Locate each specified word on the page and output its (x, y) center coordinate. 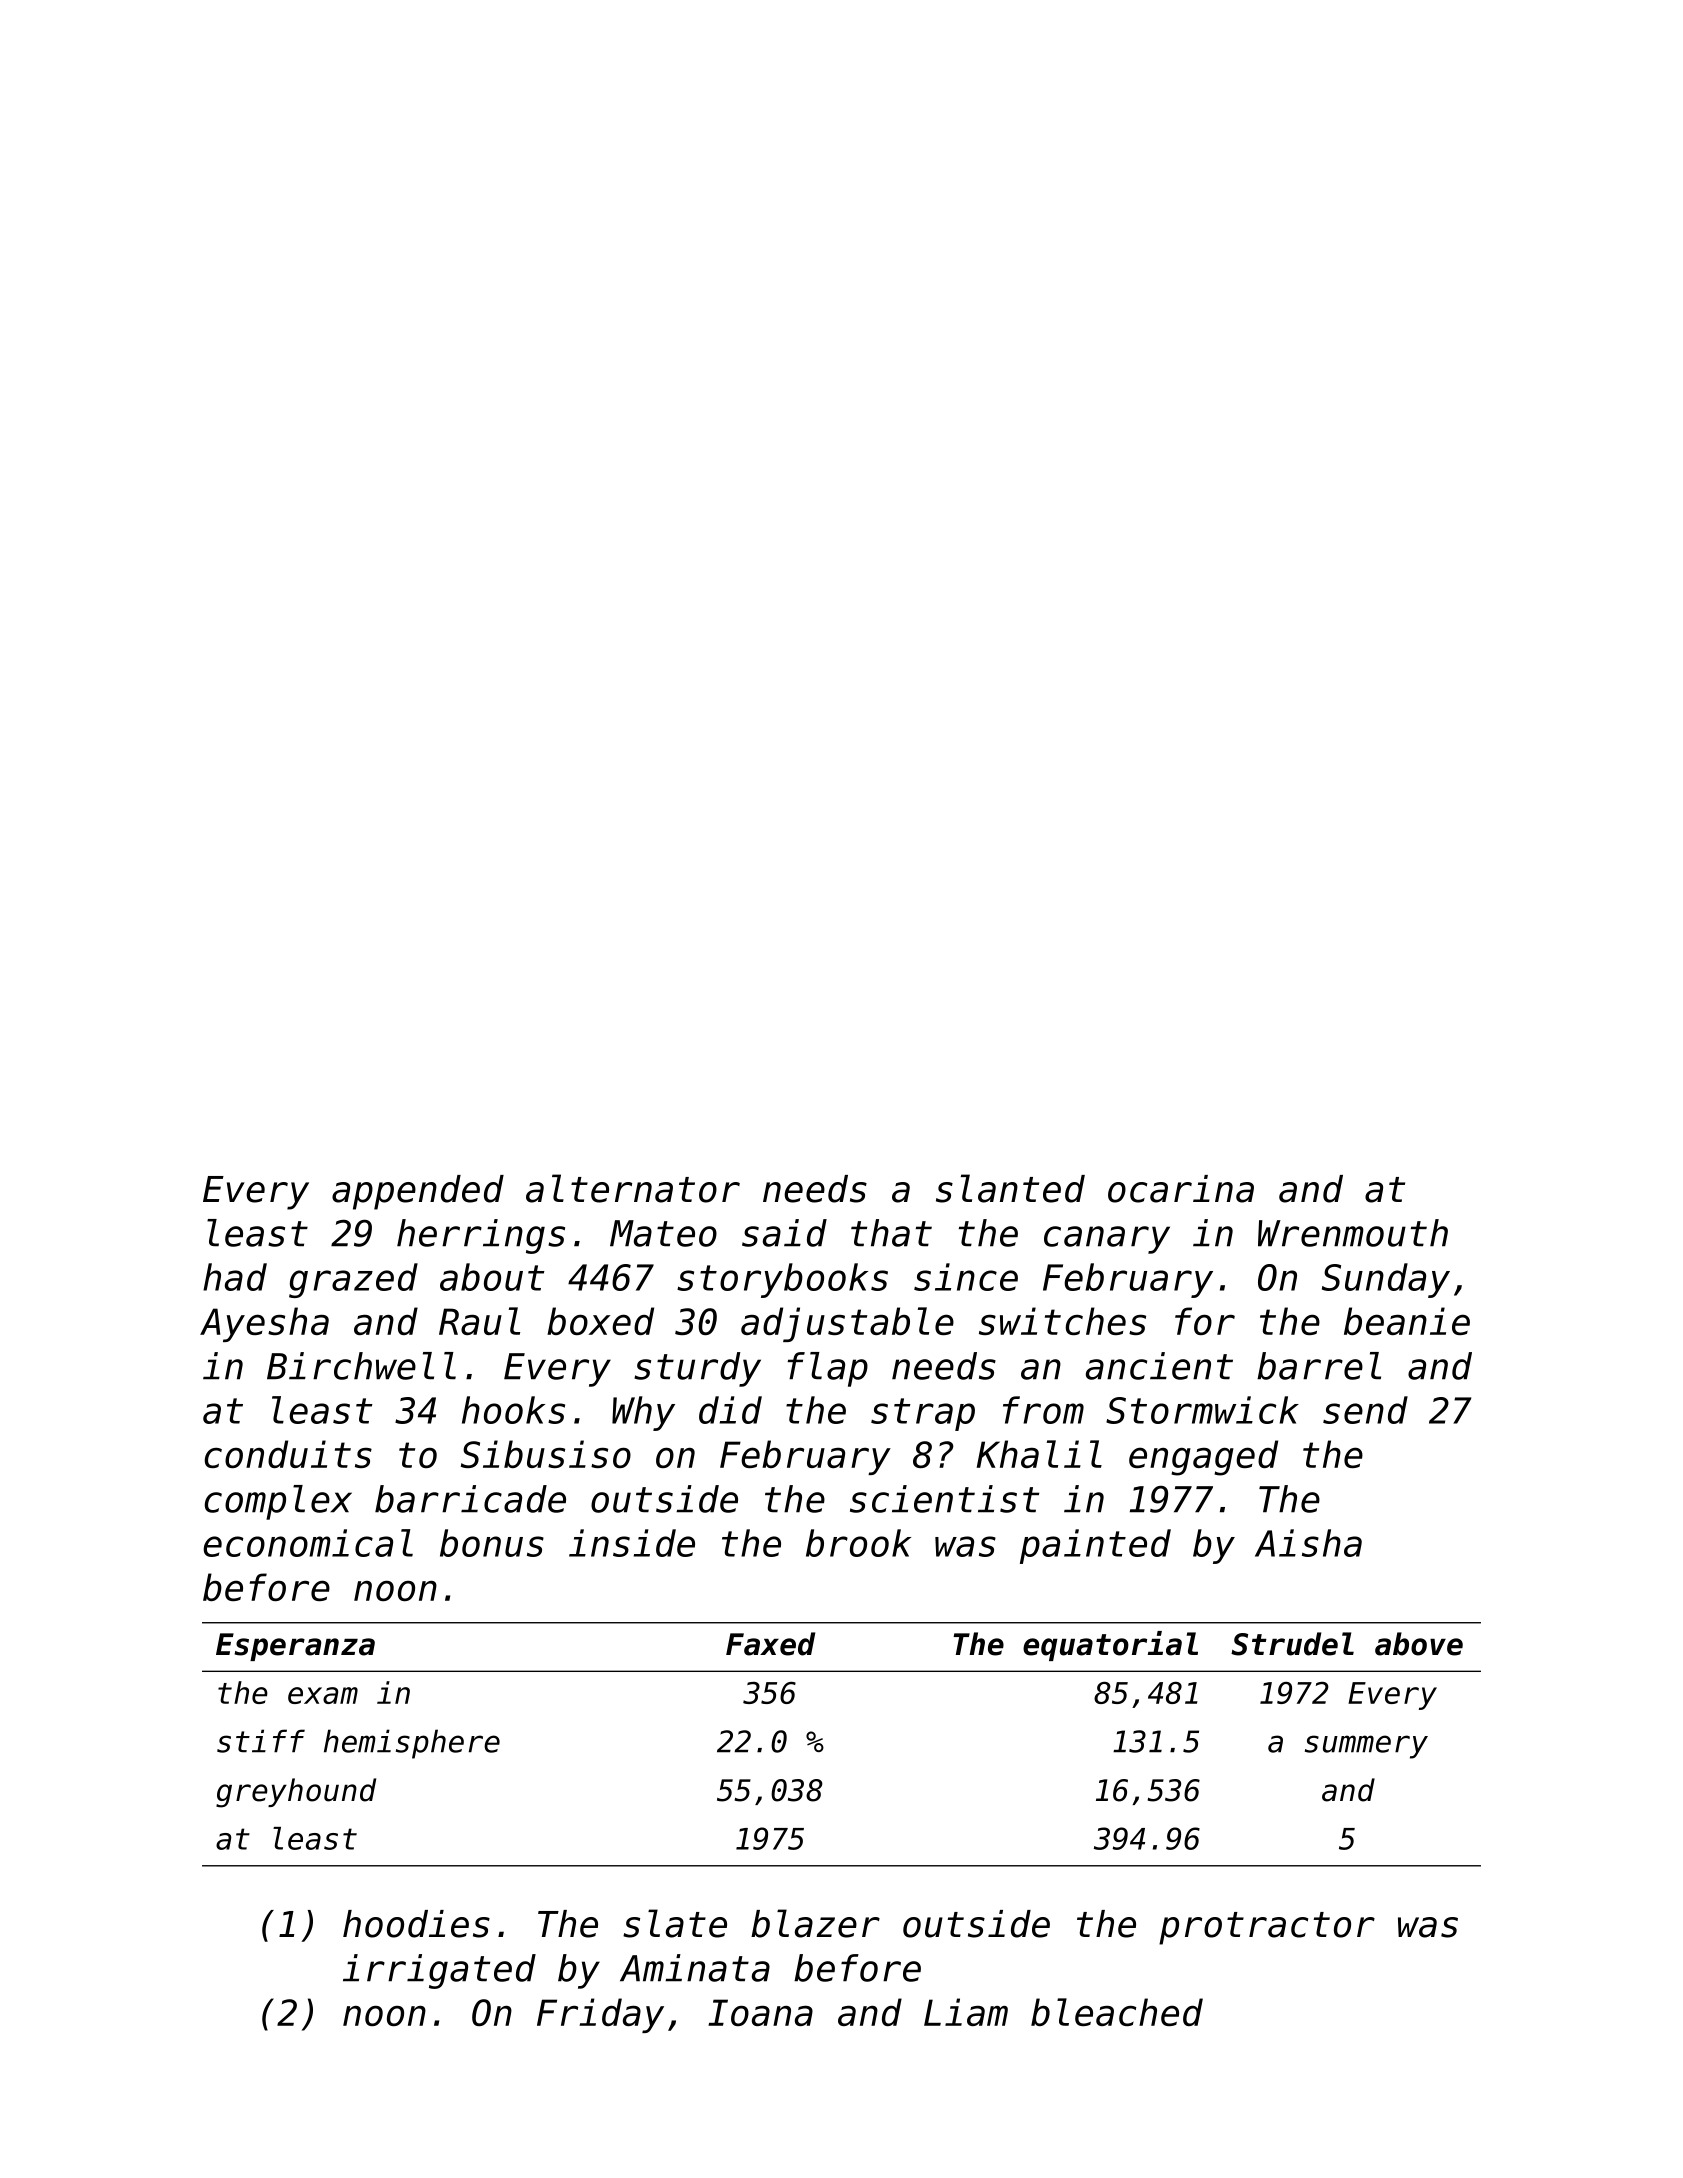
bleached (1117, 2012)
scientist (944, 1499)
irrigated (439, 1971)
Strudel (1292, 1644)
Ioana (760, 2012)
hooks (513, 1410)
